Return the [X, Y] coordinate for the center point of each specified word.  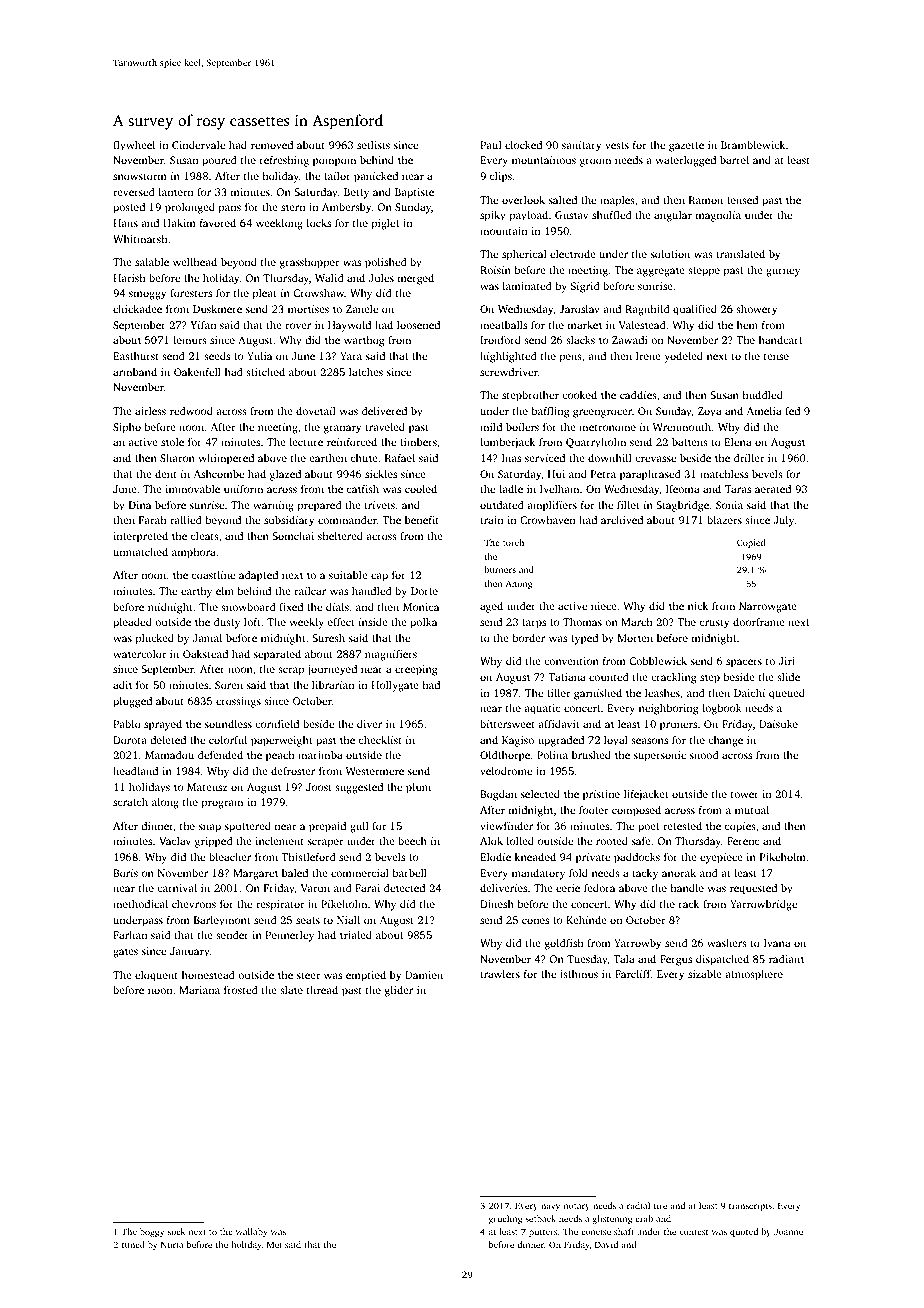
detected [404, 888]
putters [543, 1233]
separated [277, 655]
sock [176, 1231]
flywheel [134, 146]
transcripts [750, 1206]
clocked [523, 145]
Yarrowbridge [763, 905]
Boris [125, 873]
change [725, 741]
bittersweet [507, 724]
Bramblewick [753, 145]
